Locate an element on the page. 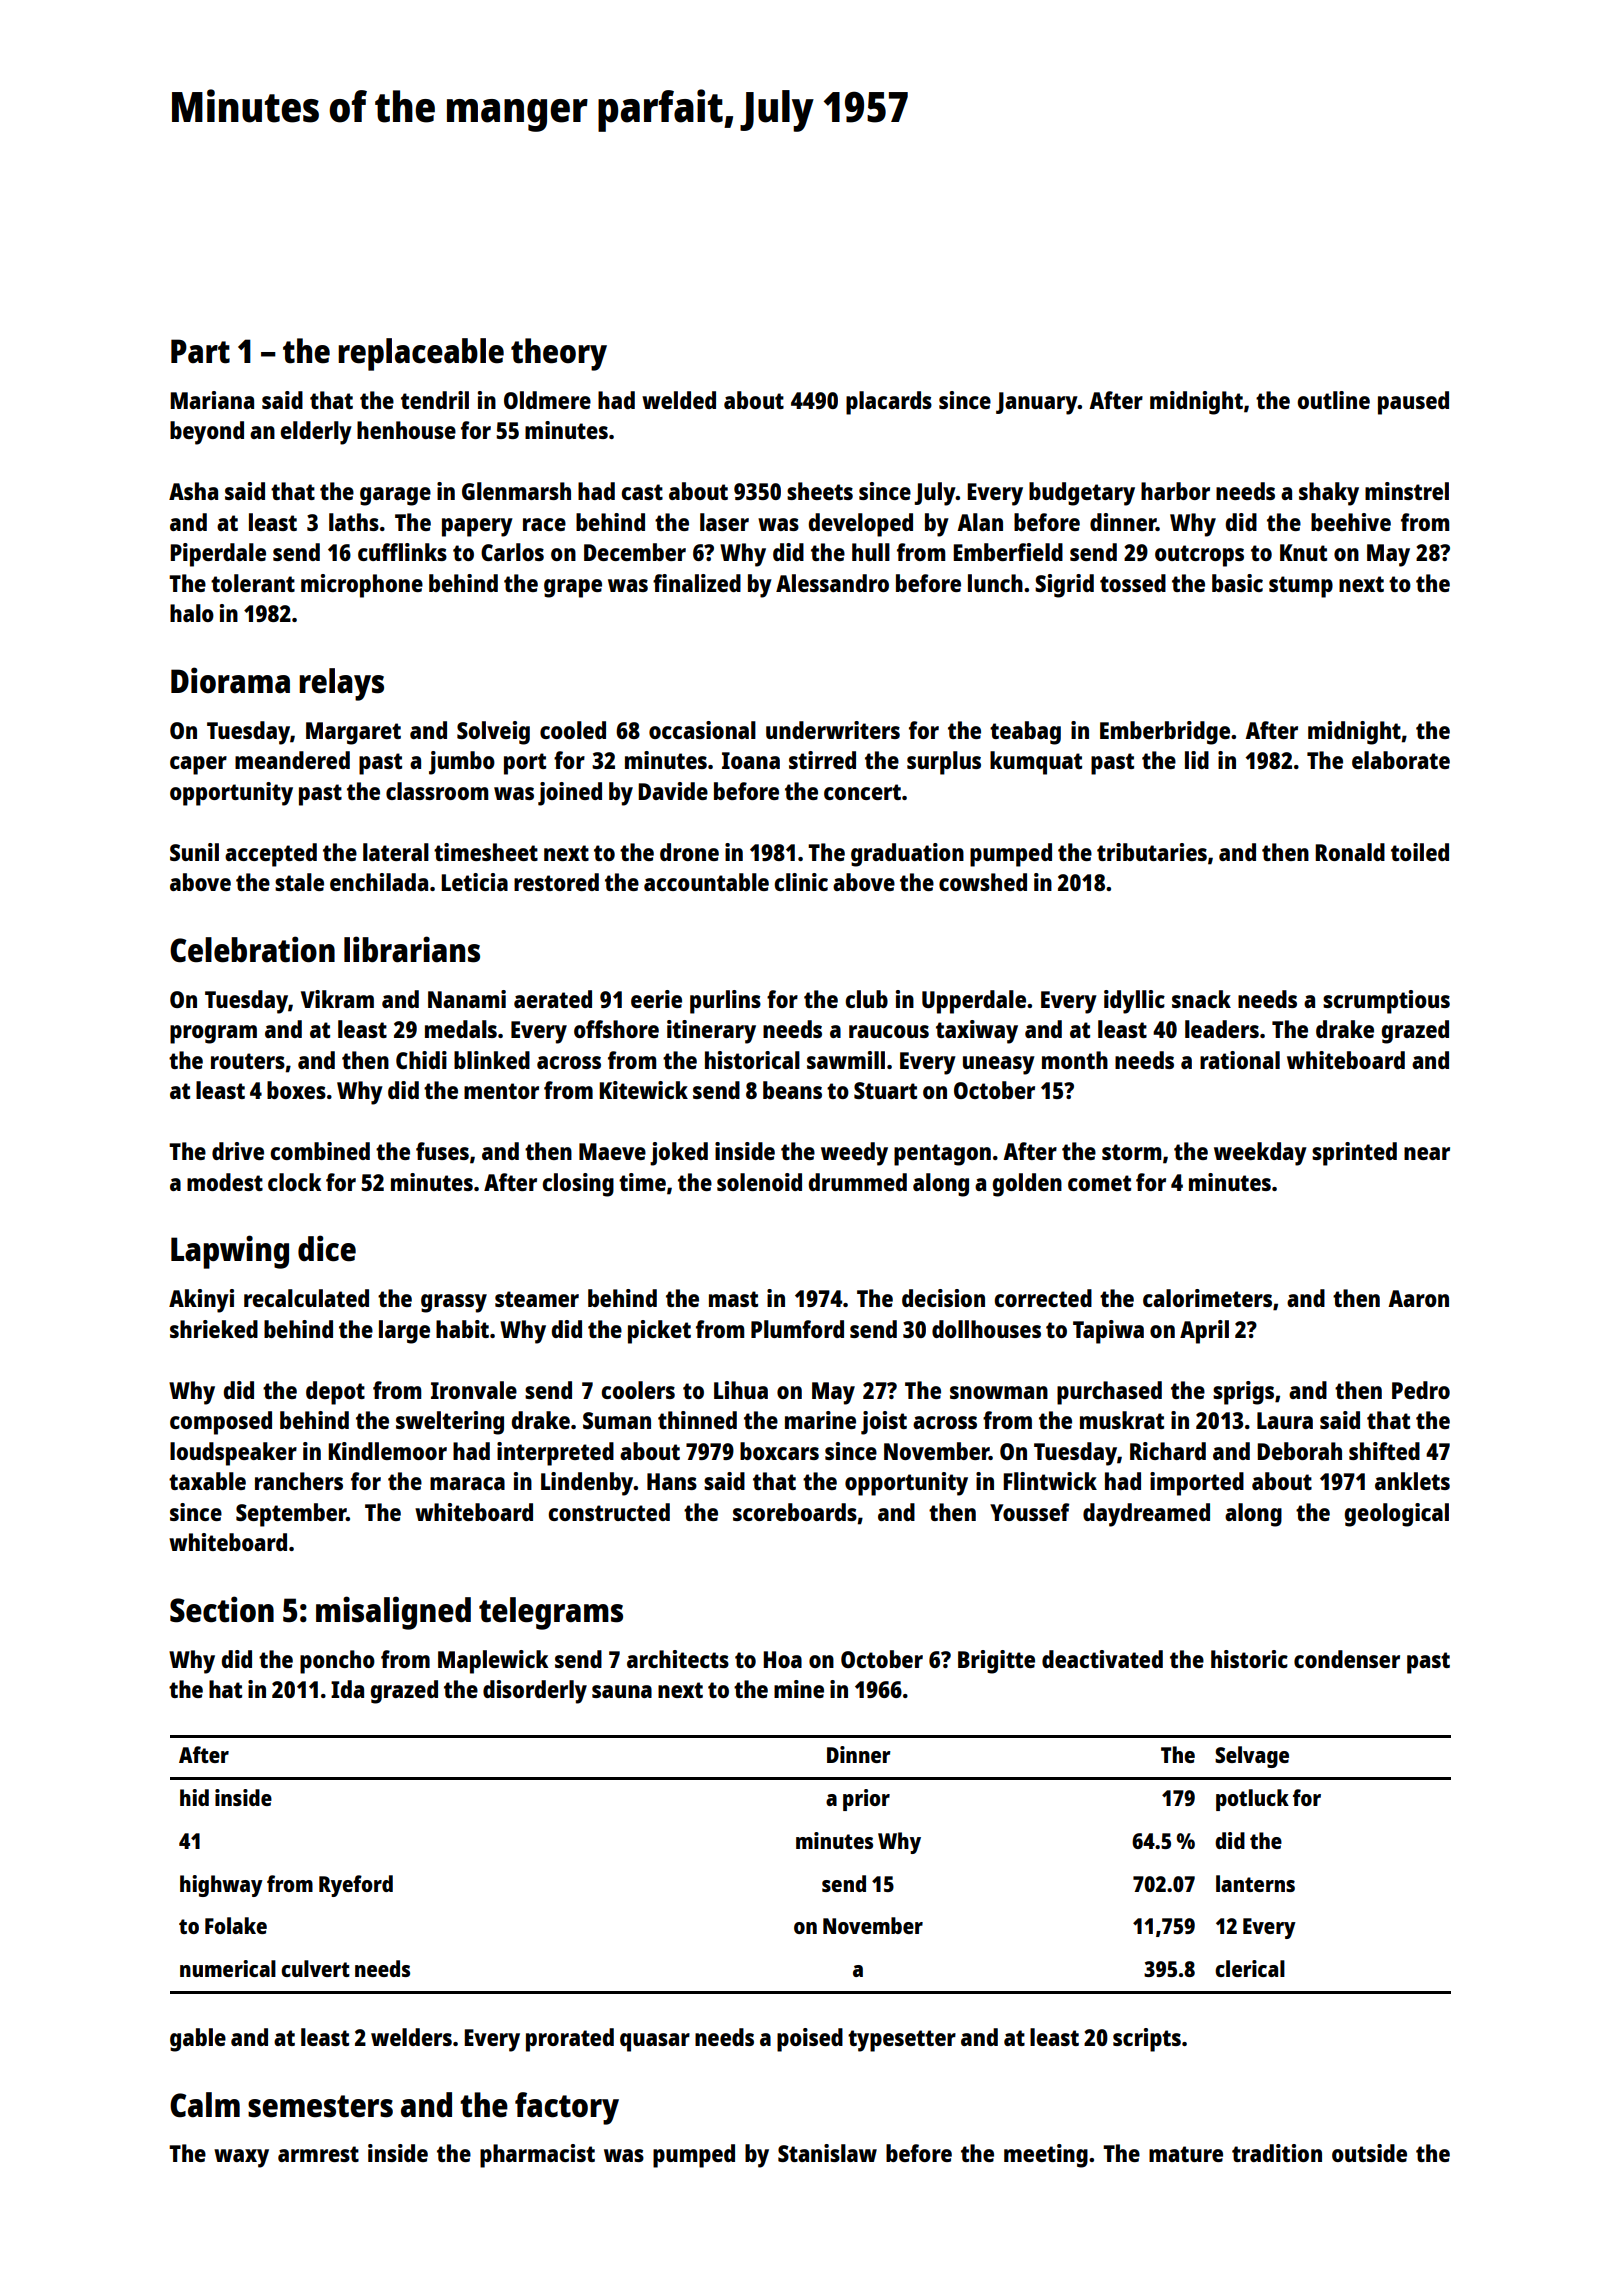  Section is located at coordinates (222, 1609).
